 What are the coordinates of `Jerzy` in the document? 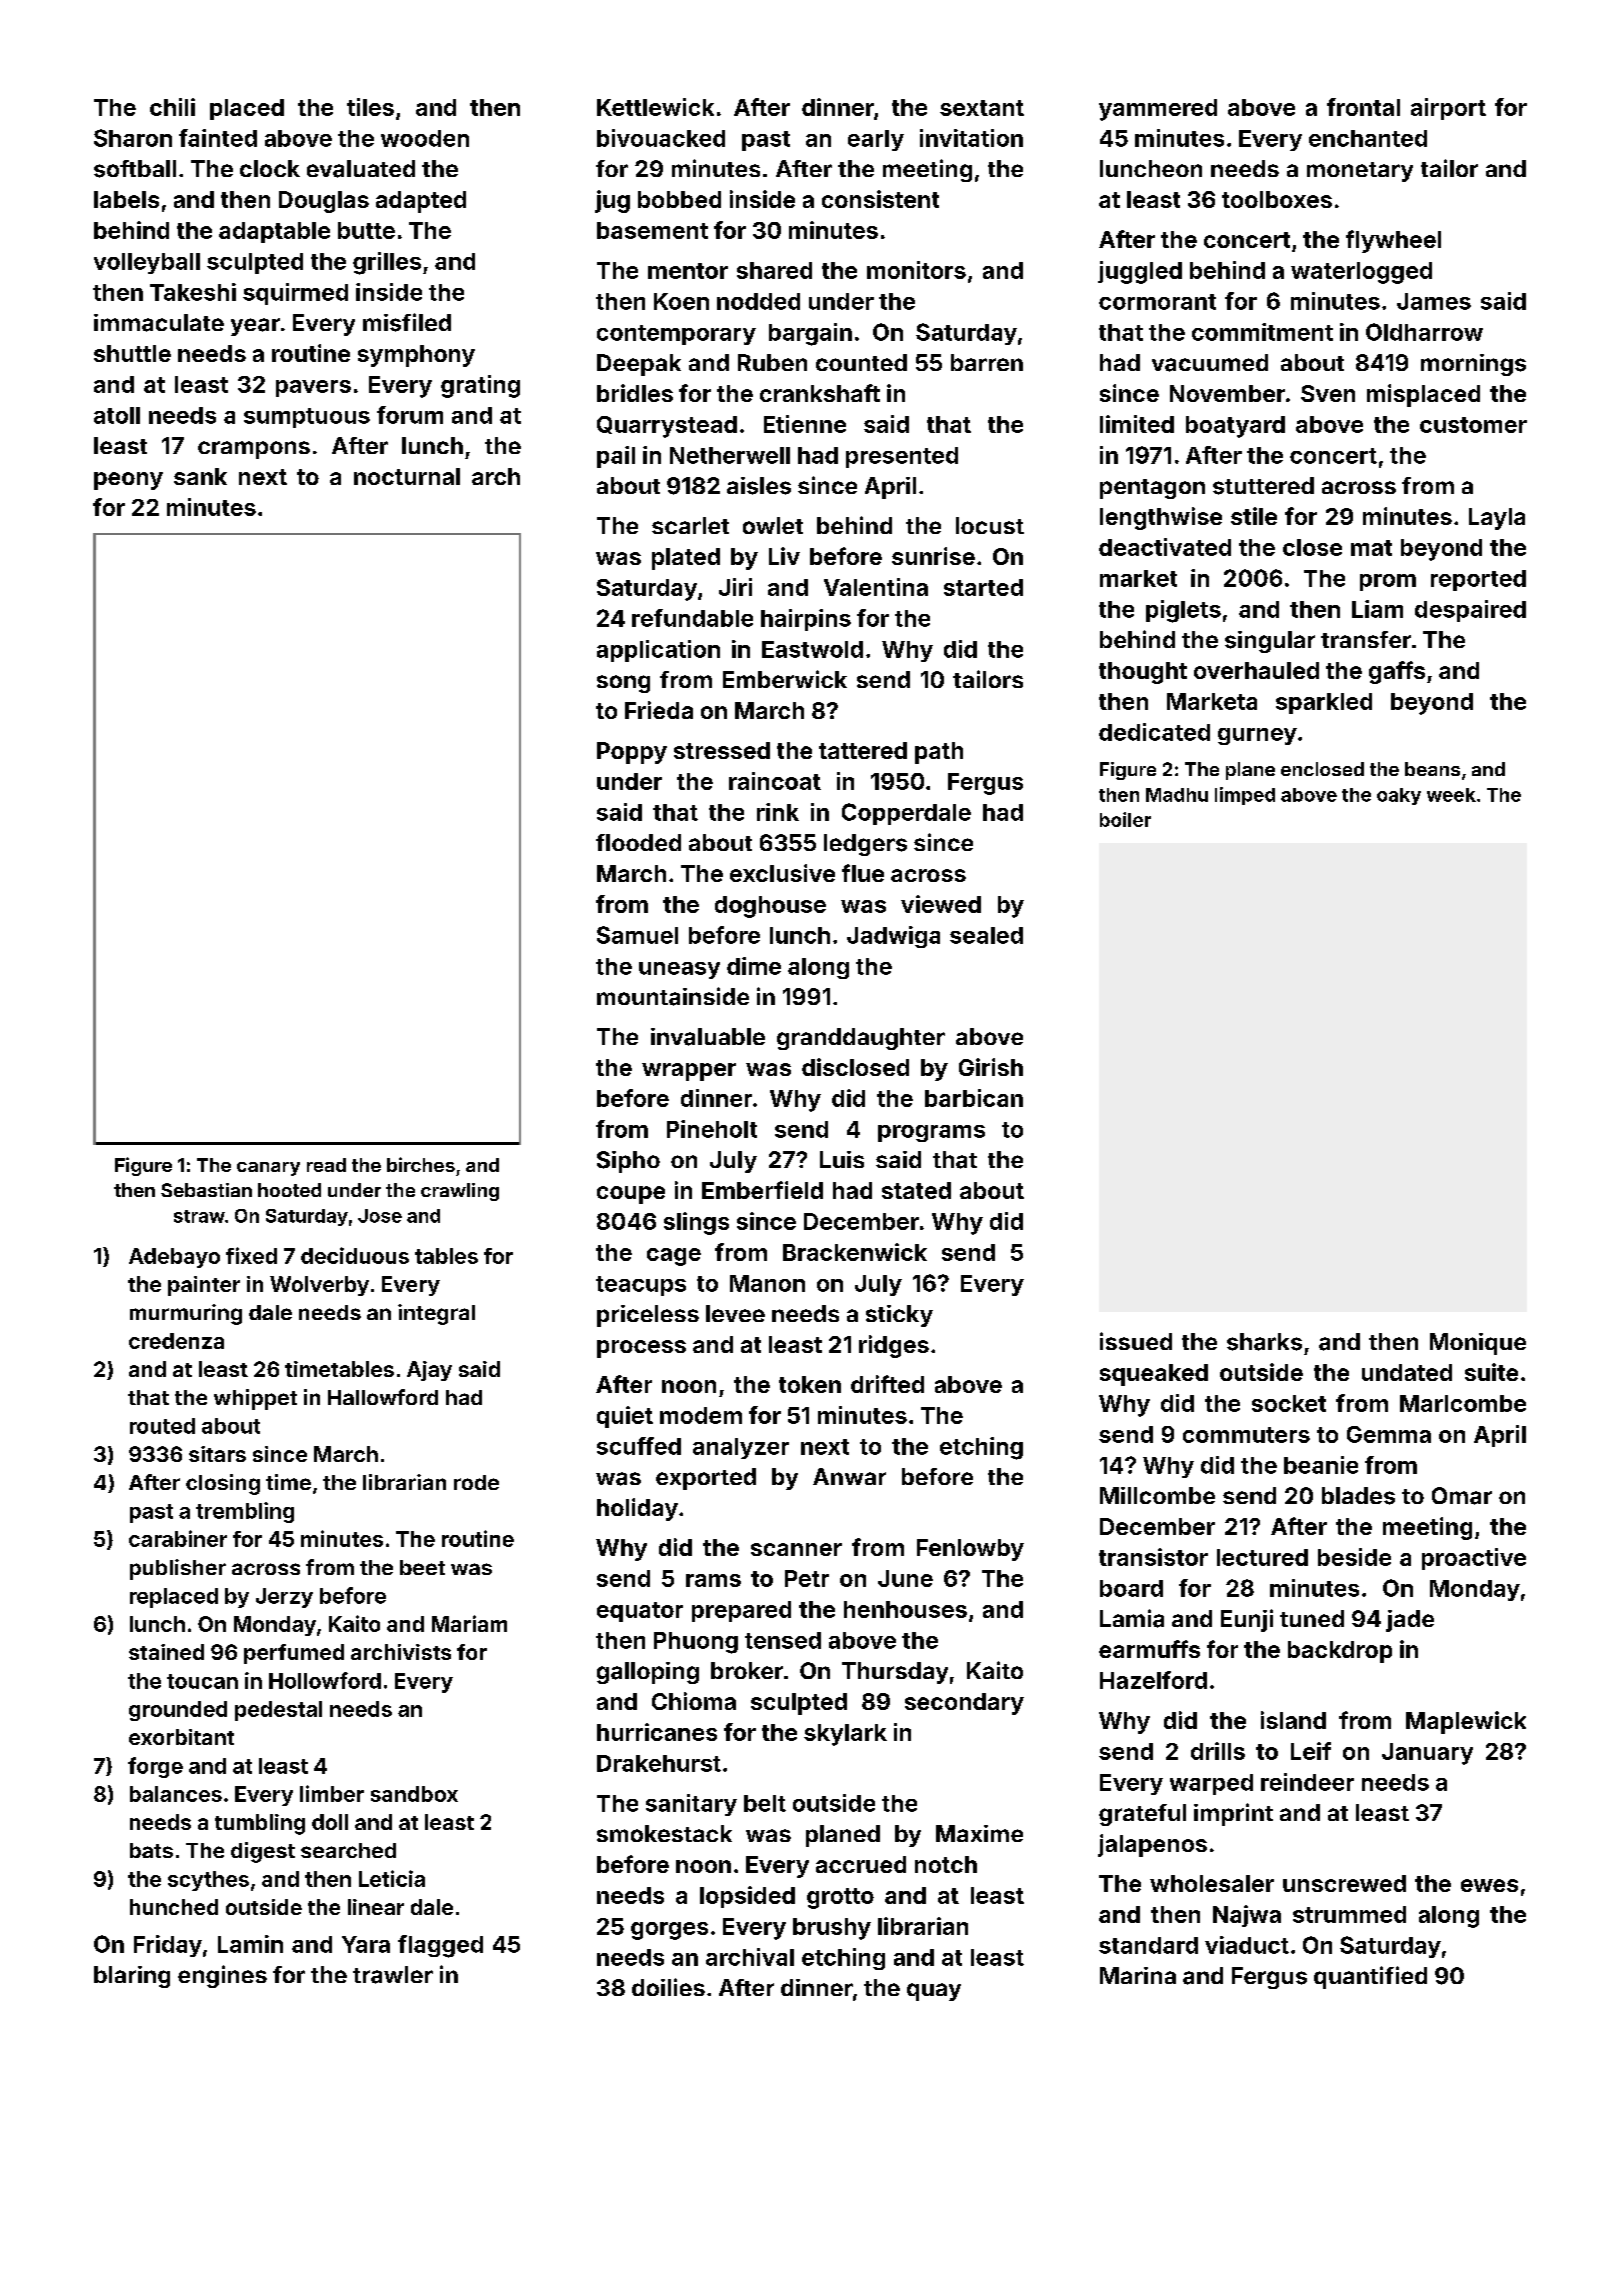 It's located at (284, 1598).
